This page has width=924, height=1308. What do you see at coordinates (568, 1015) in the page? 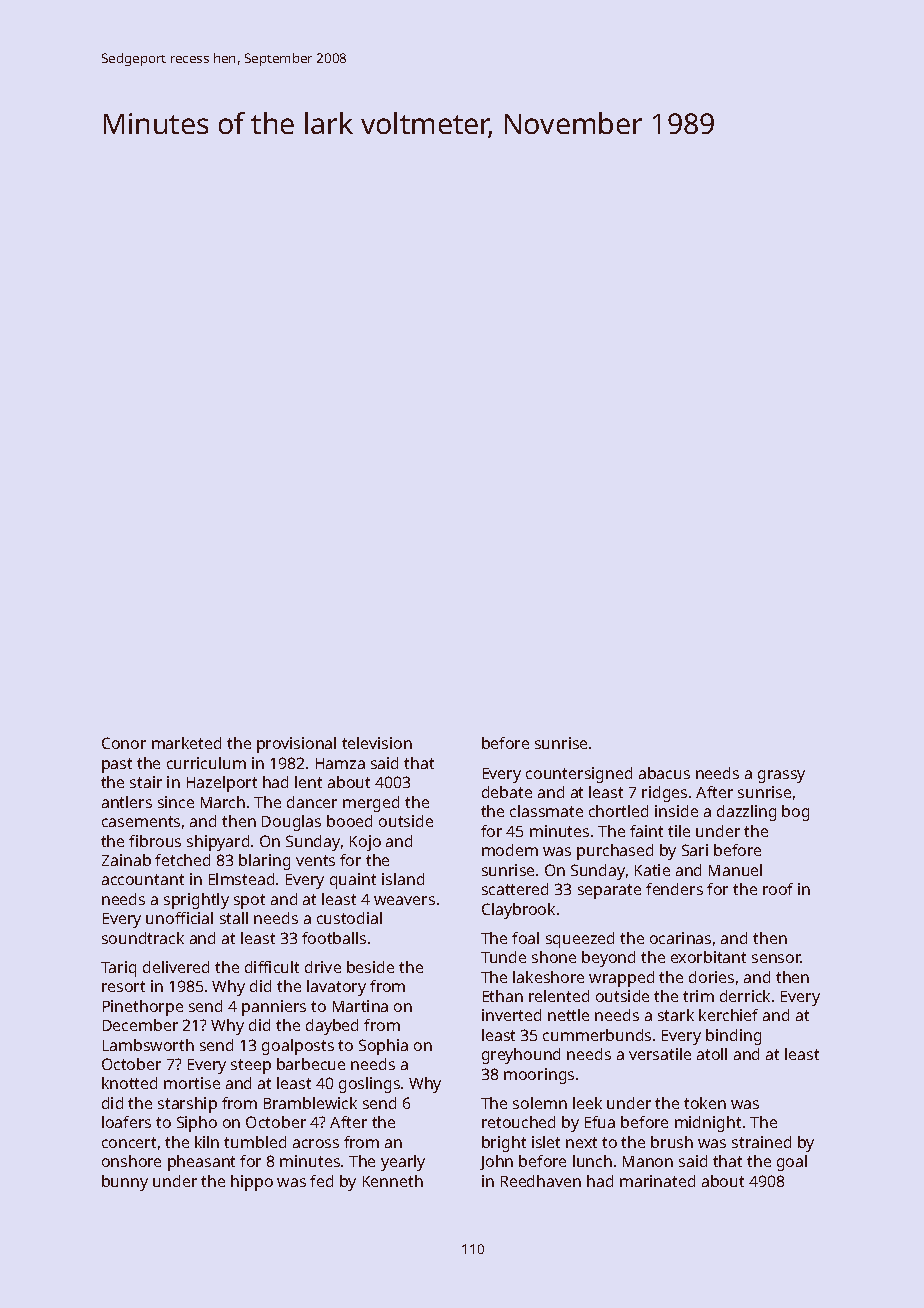
I see `nettle` at bounding box center [568, 1015].
